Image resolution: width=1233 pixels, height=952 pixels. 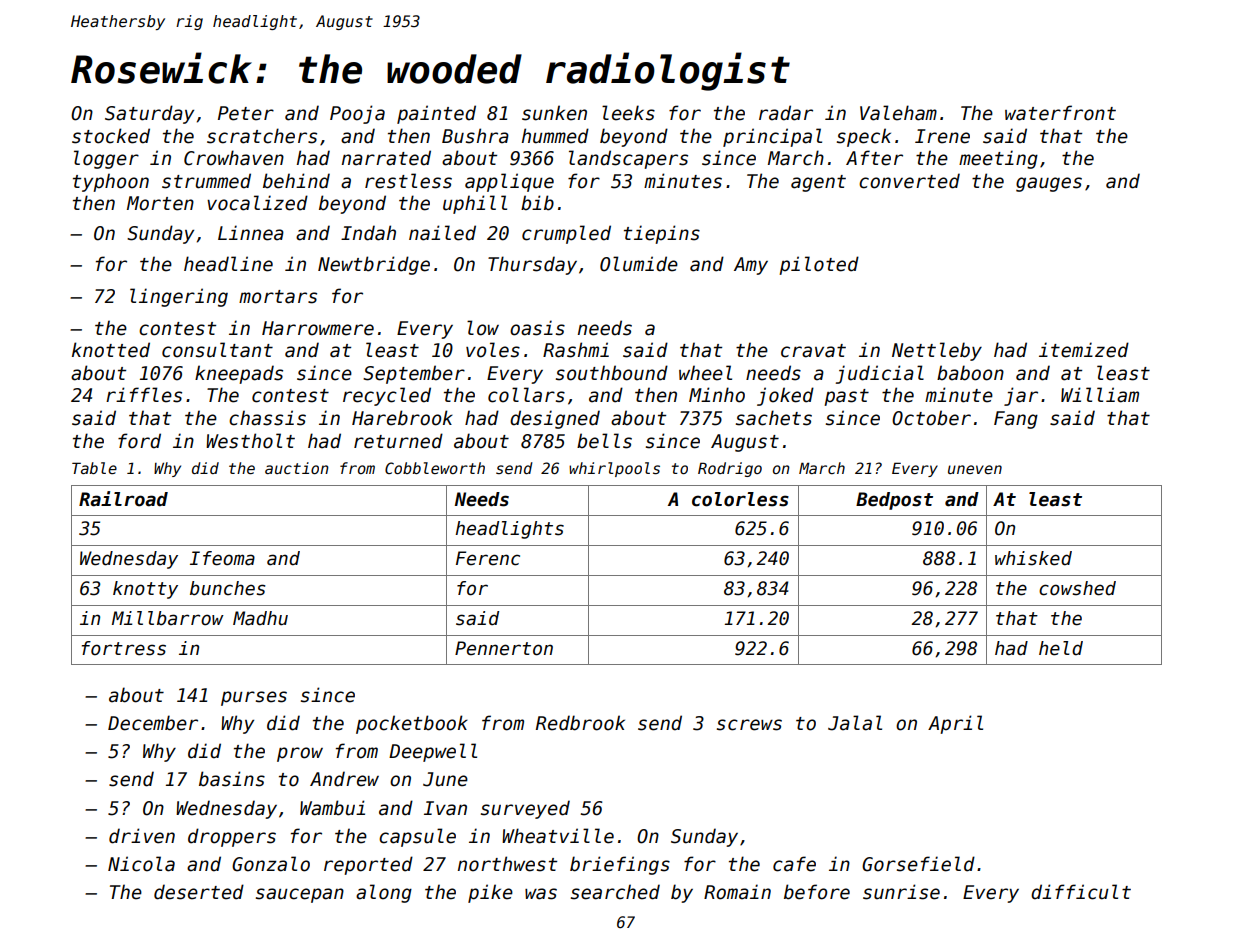 I want to click on December, so click(x=153, y=723).
